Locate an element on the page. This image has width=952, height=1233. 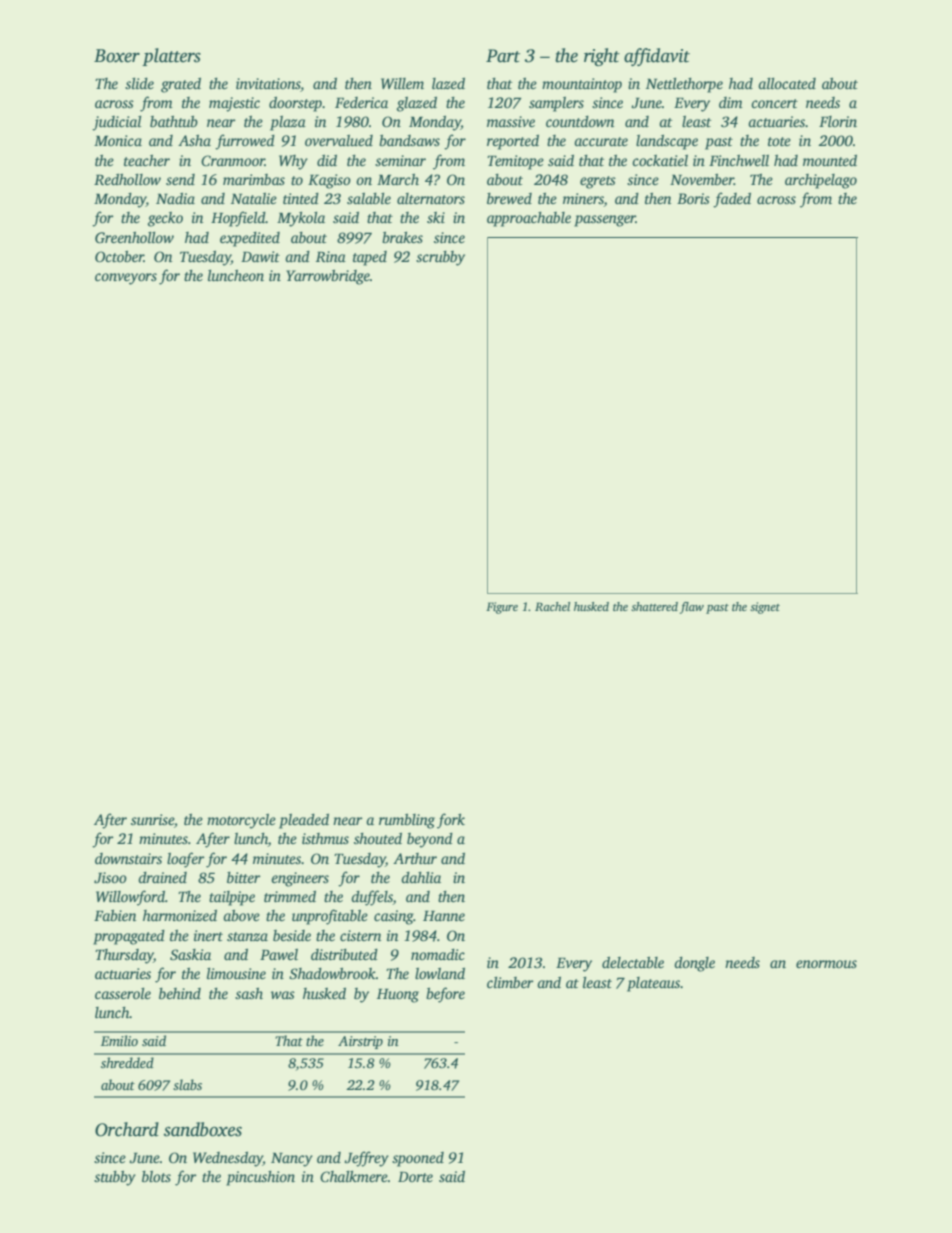
Part is located at coordinates (503, 56).
